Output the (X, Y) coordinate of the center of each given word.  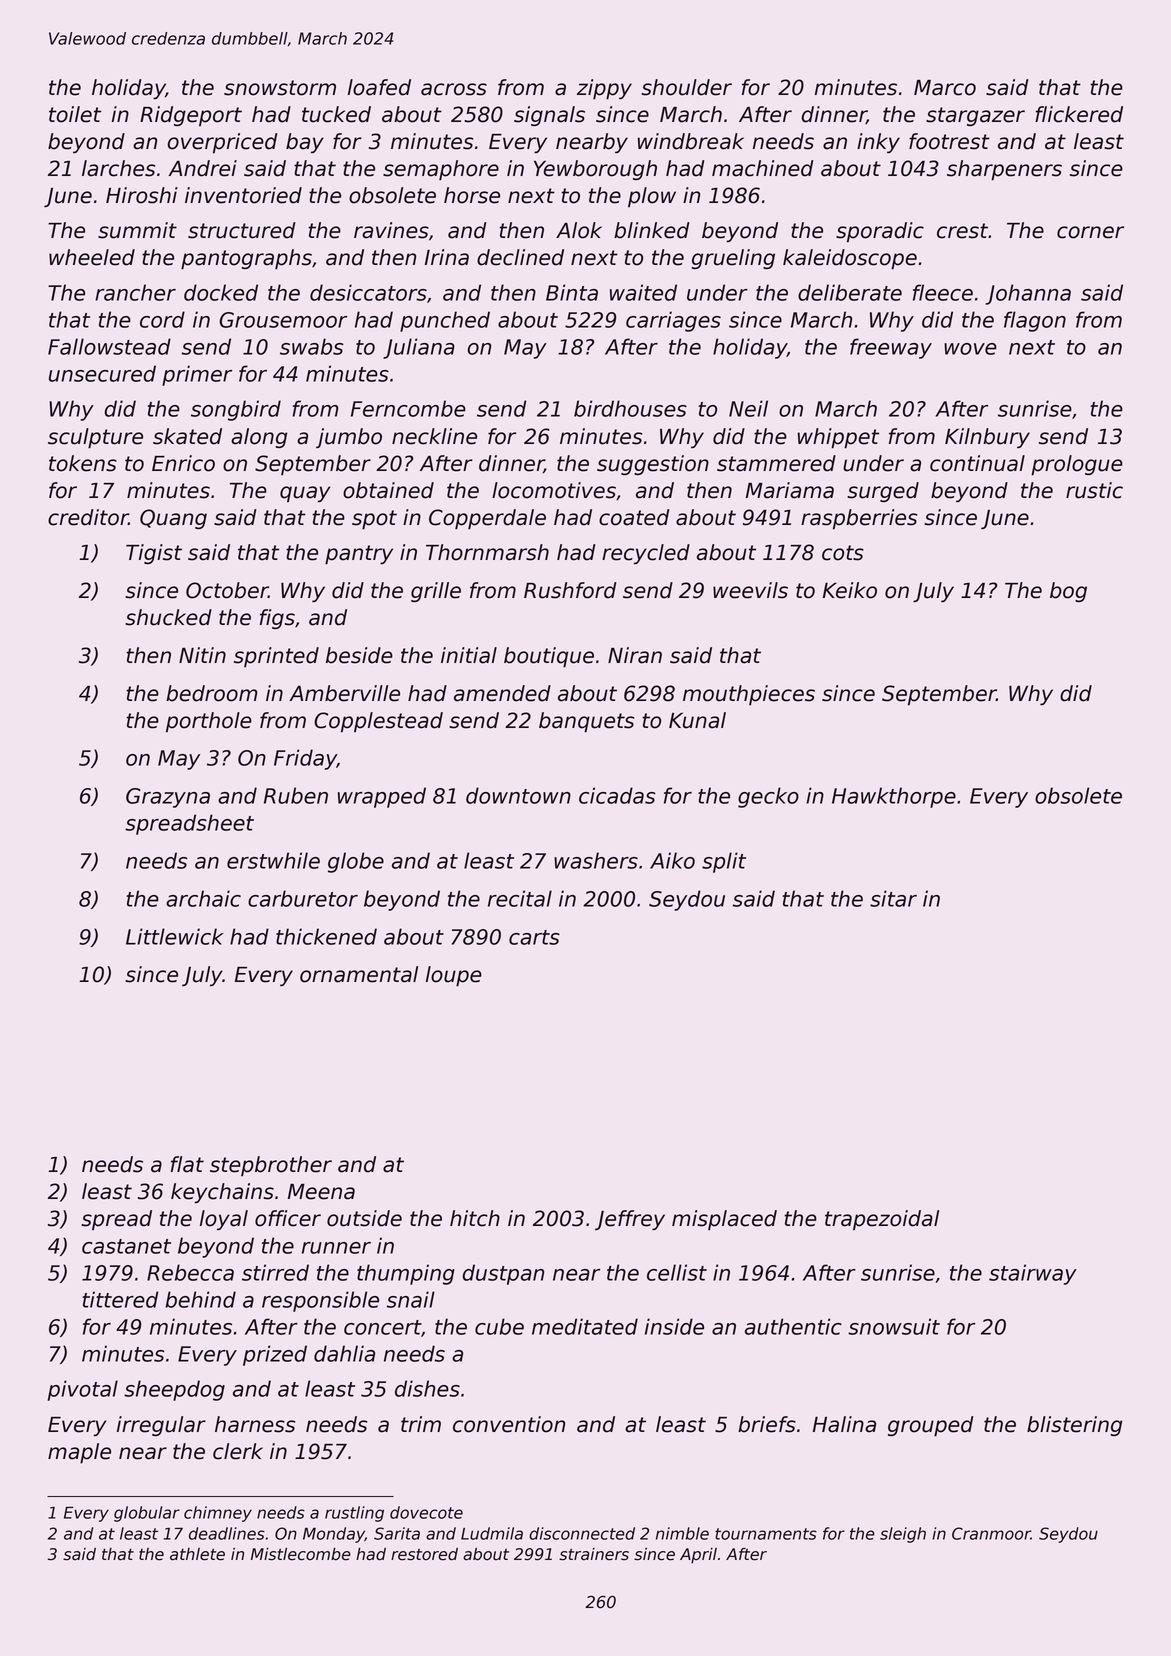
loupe (454, 976)
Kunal (697, 720)
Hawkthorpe (894, 797)
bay (305, 143)
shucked (168, 617)
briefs (767, 1424)
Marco (945, 88)
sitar (893, 898)
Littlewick (174, 936)
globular (147, 1514)
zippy (604, 89)
